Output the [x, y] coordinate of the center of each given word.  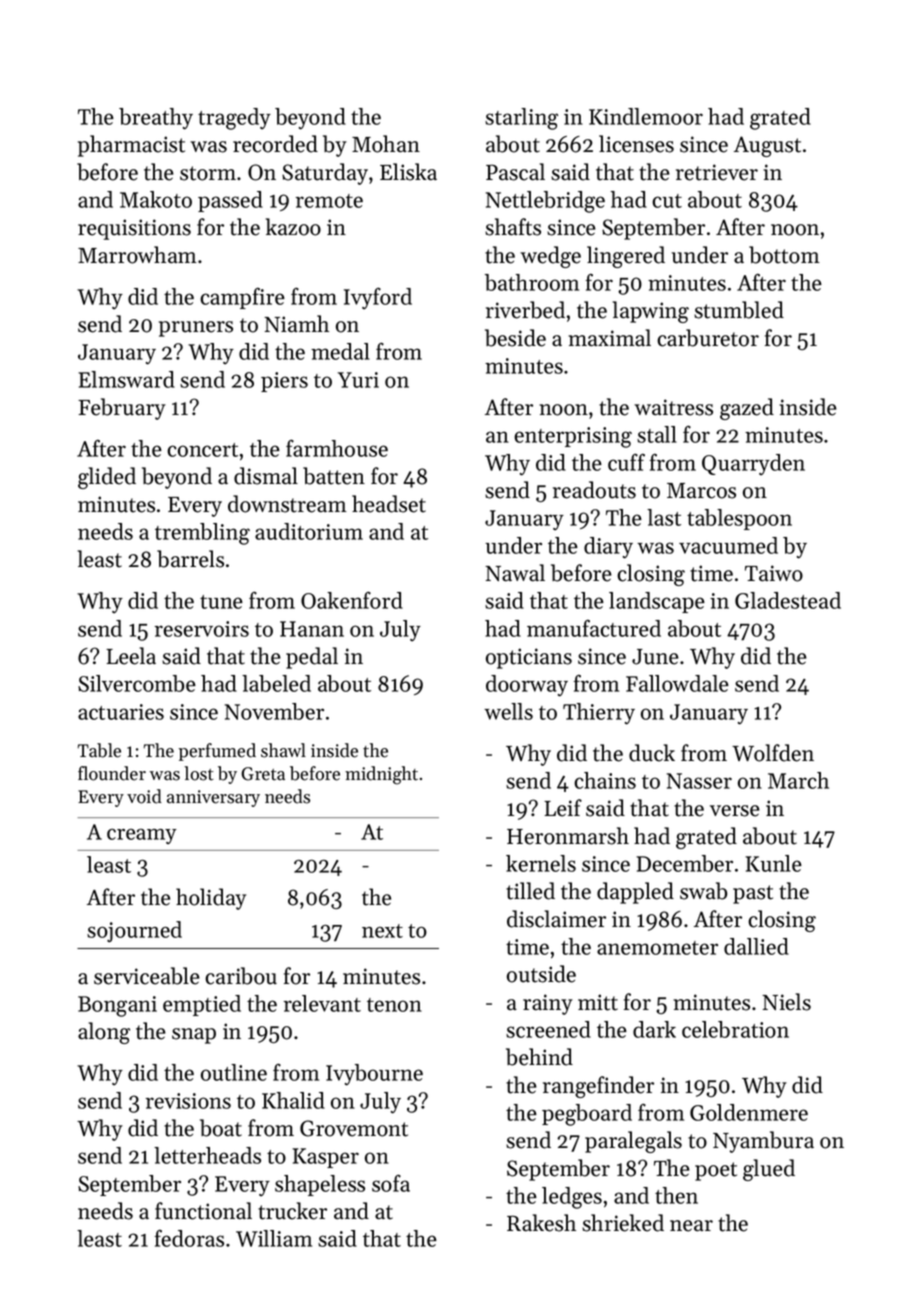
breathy [156, 119]
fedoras [189, 1238]
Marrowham [137, 255]
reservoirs [202, 629]
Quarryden [753, 464]
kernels [541, 863]
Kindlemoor [646, 116]
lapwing [651, 312]
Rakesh [541, 1223]
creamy [142, 836]
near [691, 1226]
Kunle [773, 863]
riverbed [525, 310]
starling [521, 119]
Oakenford [352, 600]
